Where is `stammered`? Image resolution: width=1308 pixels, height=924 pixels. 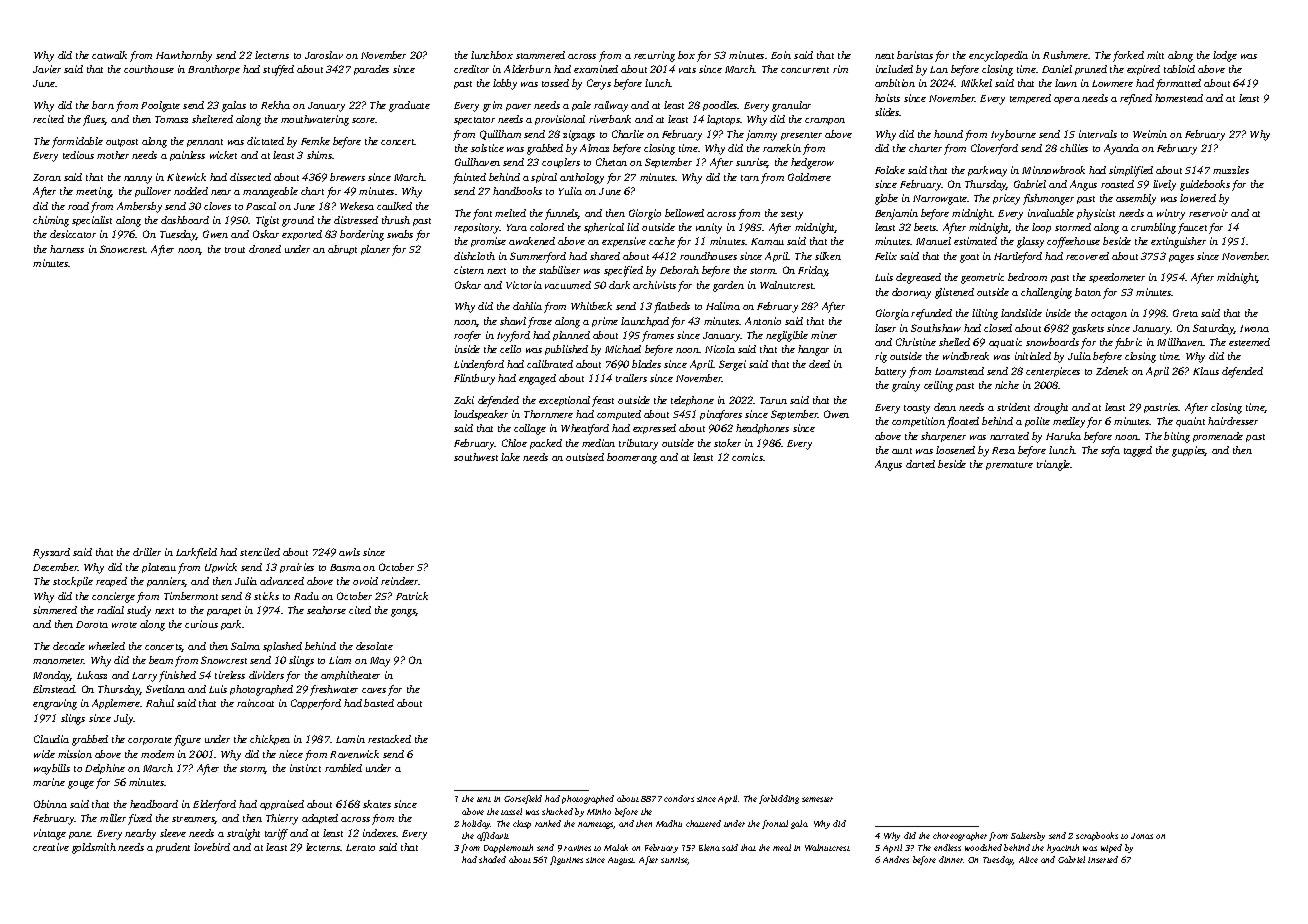 stammered is located at coordinates (540, 55).
